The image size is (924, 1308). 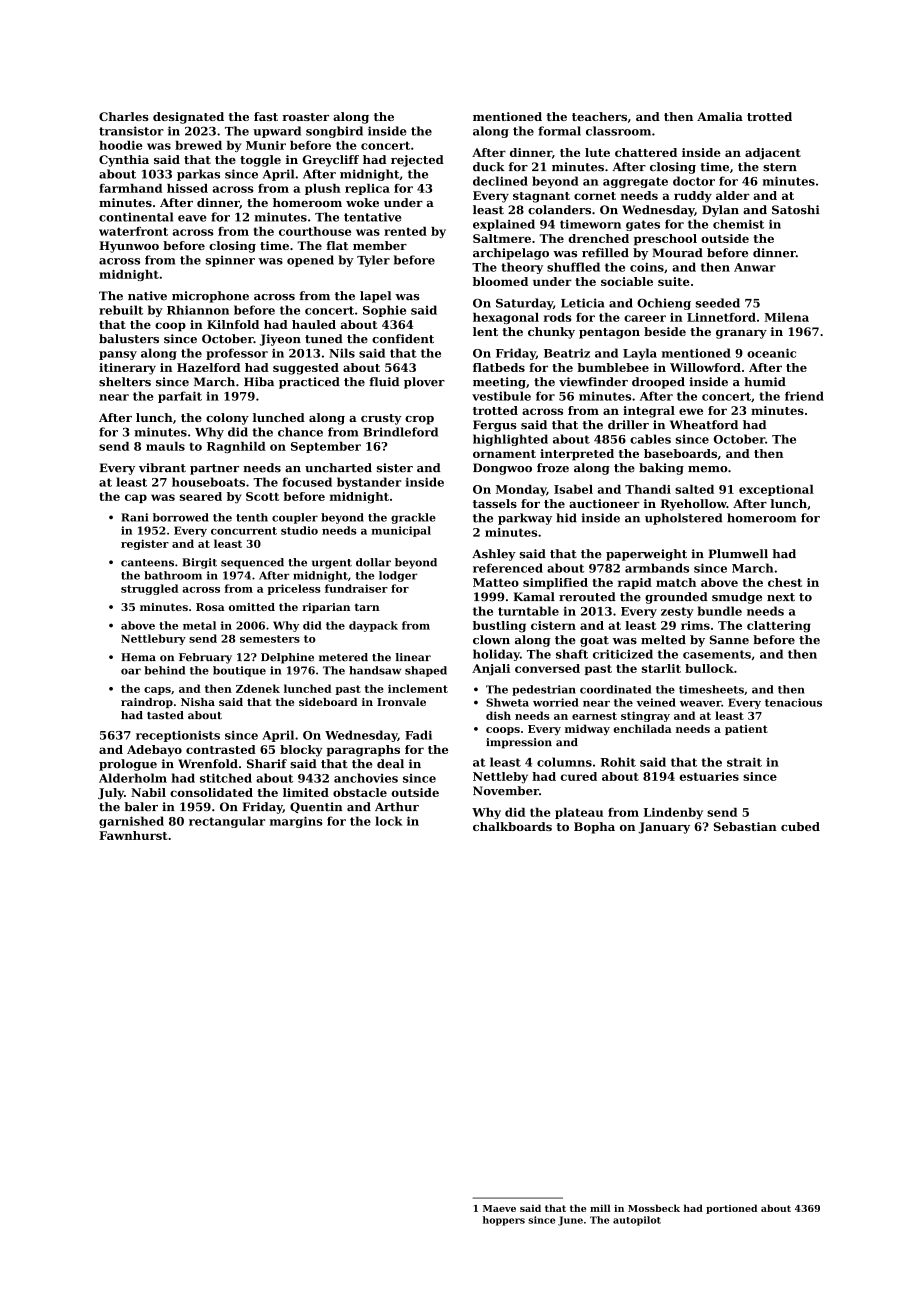 What do you see at coordinates (403, 339) in the page?
I see `confident` at bounding box center [403, 339].
